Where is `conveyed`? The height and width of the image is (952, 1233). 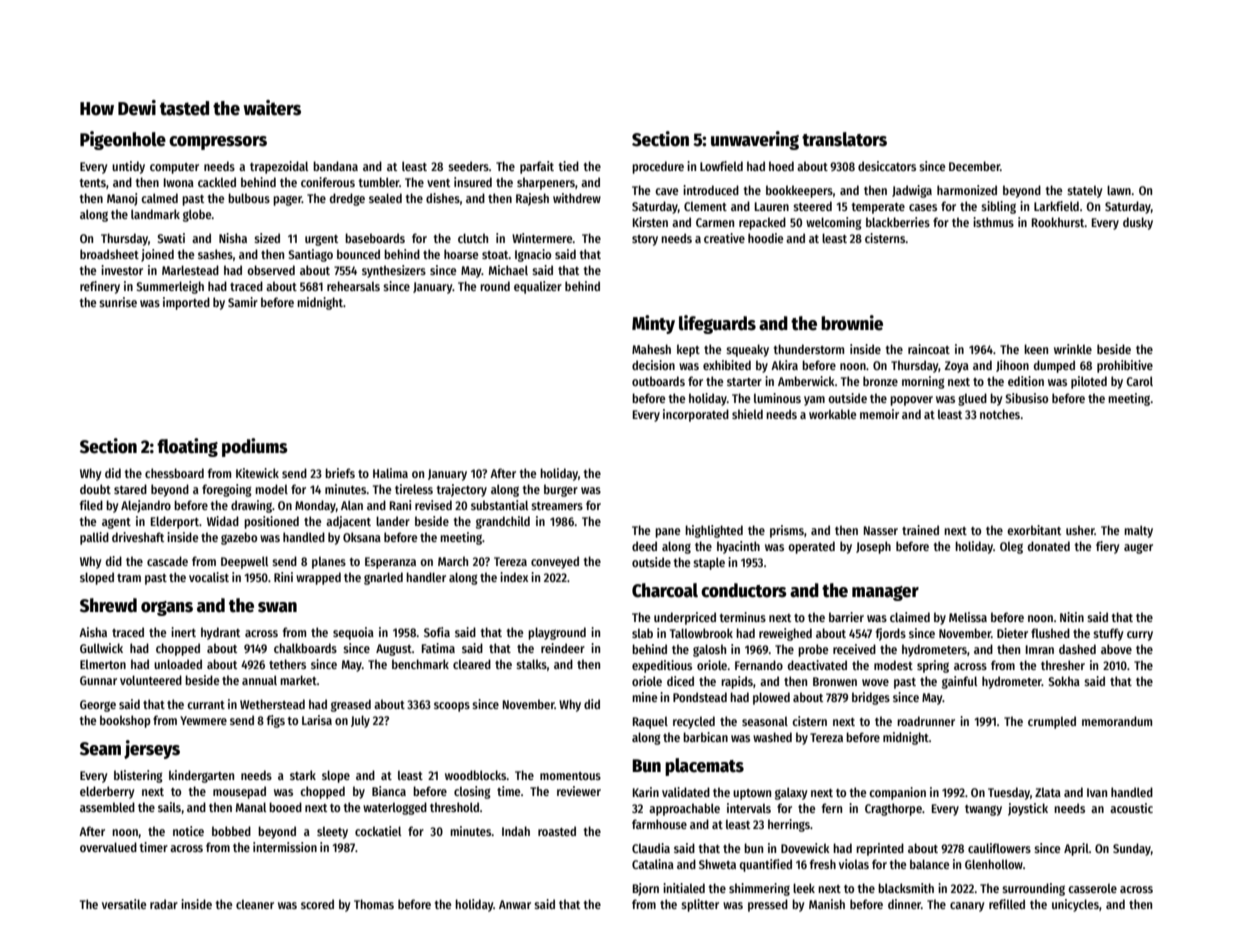
conveyed is located at coordinates (555, 562).
